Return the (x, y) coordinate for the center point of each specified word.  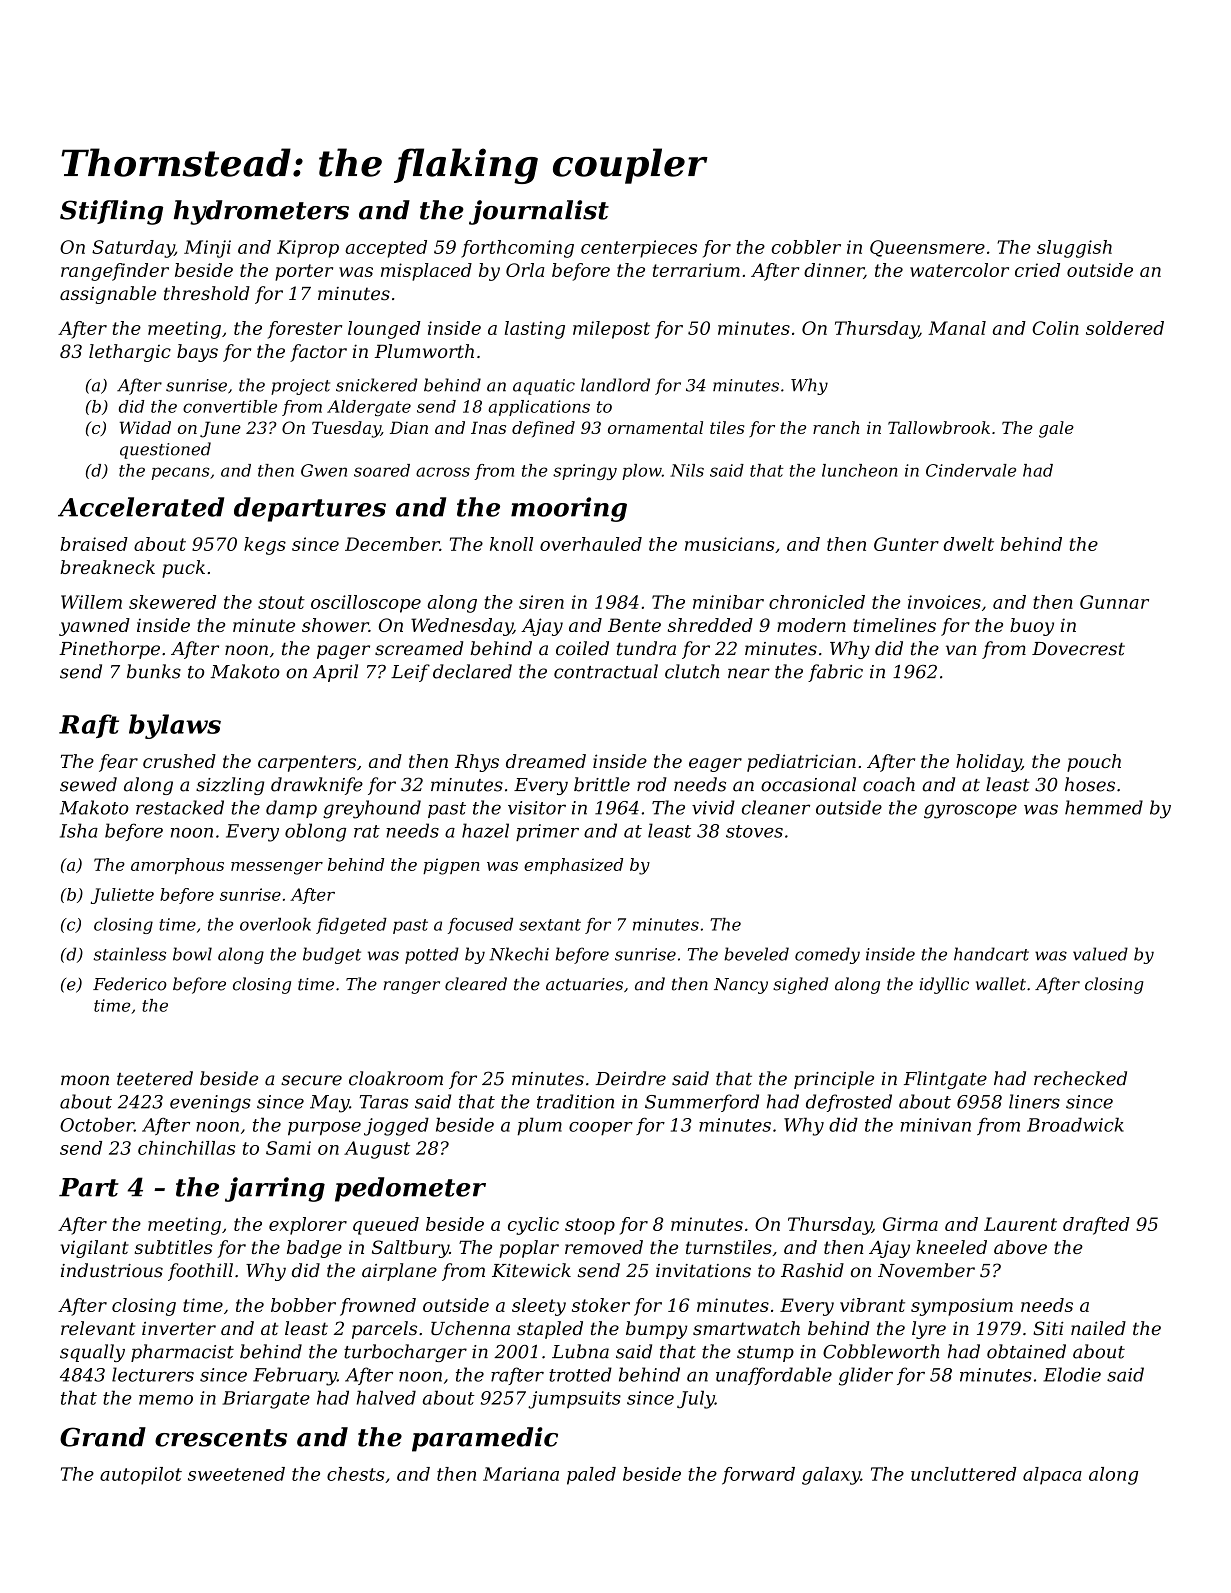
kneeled (951, 1247)
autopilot (141, 1476)
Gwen (324, 470)
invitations (703, 1271)
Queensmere (927, 248)
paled (591, 1476)
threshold (207, 293)
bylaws (175, 726)
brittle (602, 784)
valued (1100, 954)
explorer (308, 1226)
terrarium (696, 270)
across (443, 472)
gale (1056, 429)
